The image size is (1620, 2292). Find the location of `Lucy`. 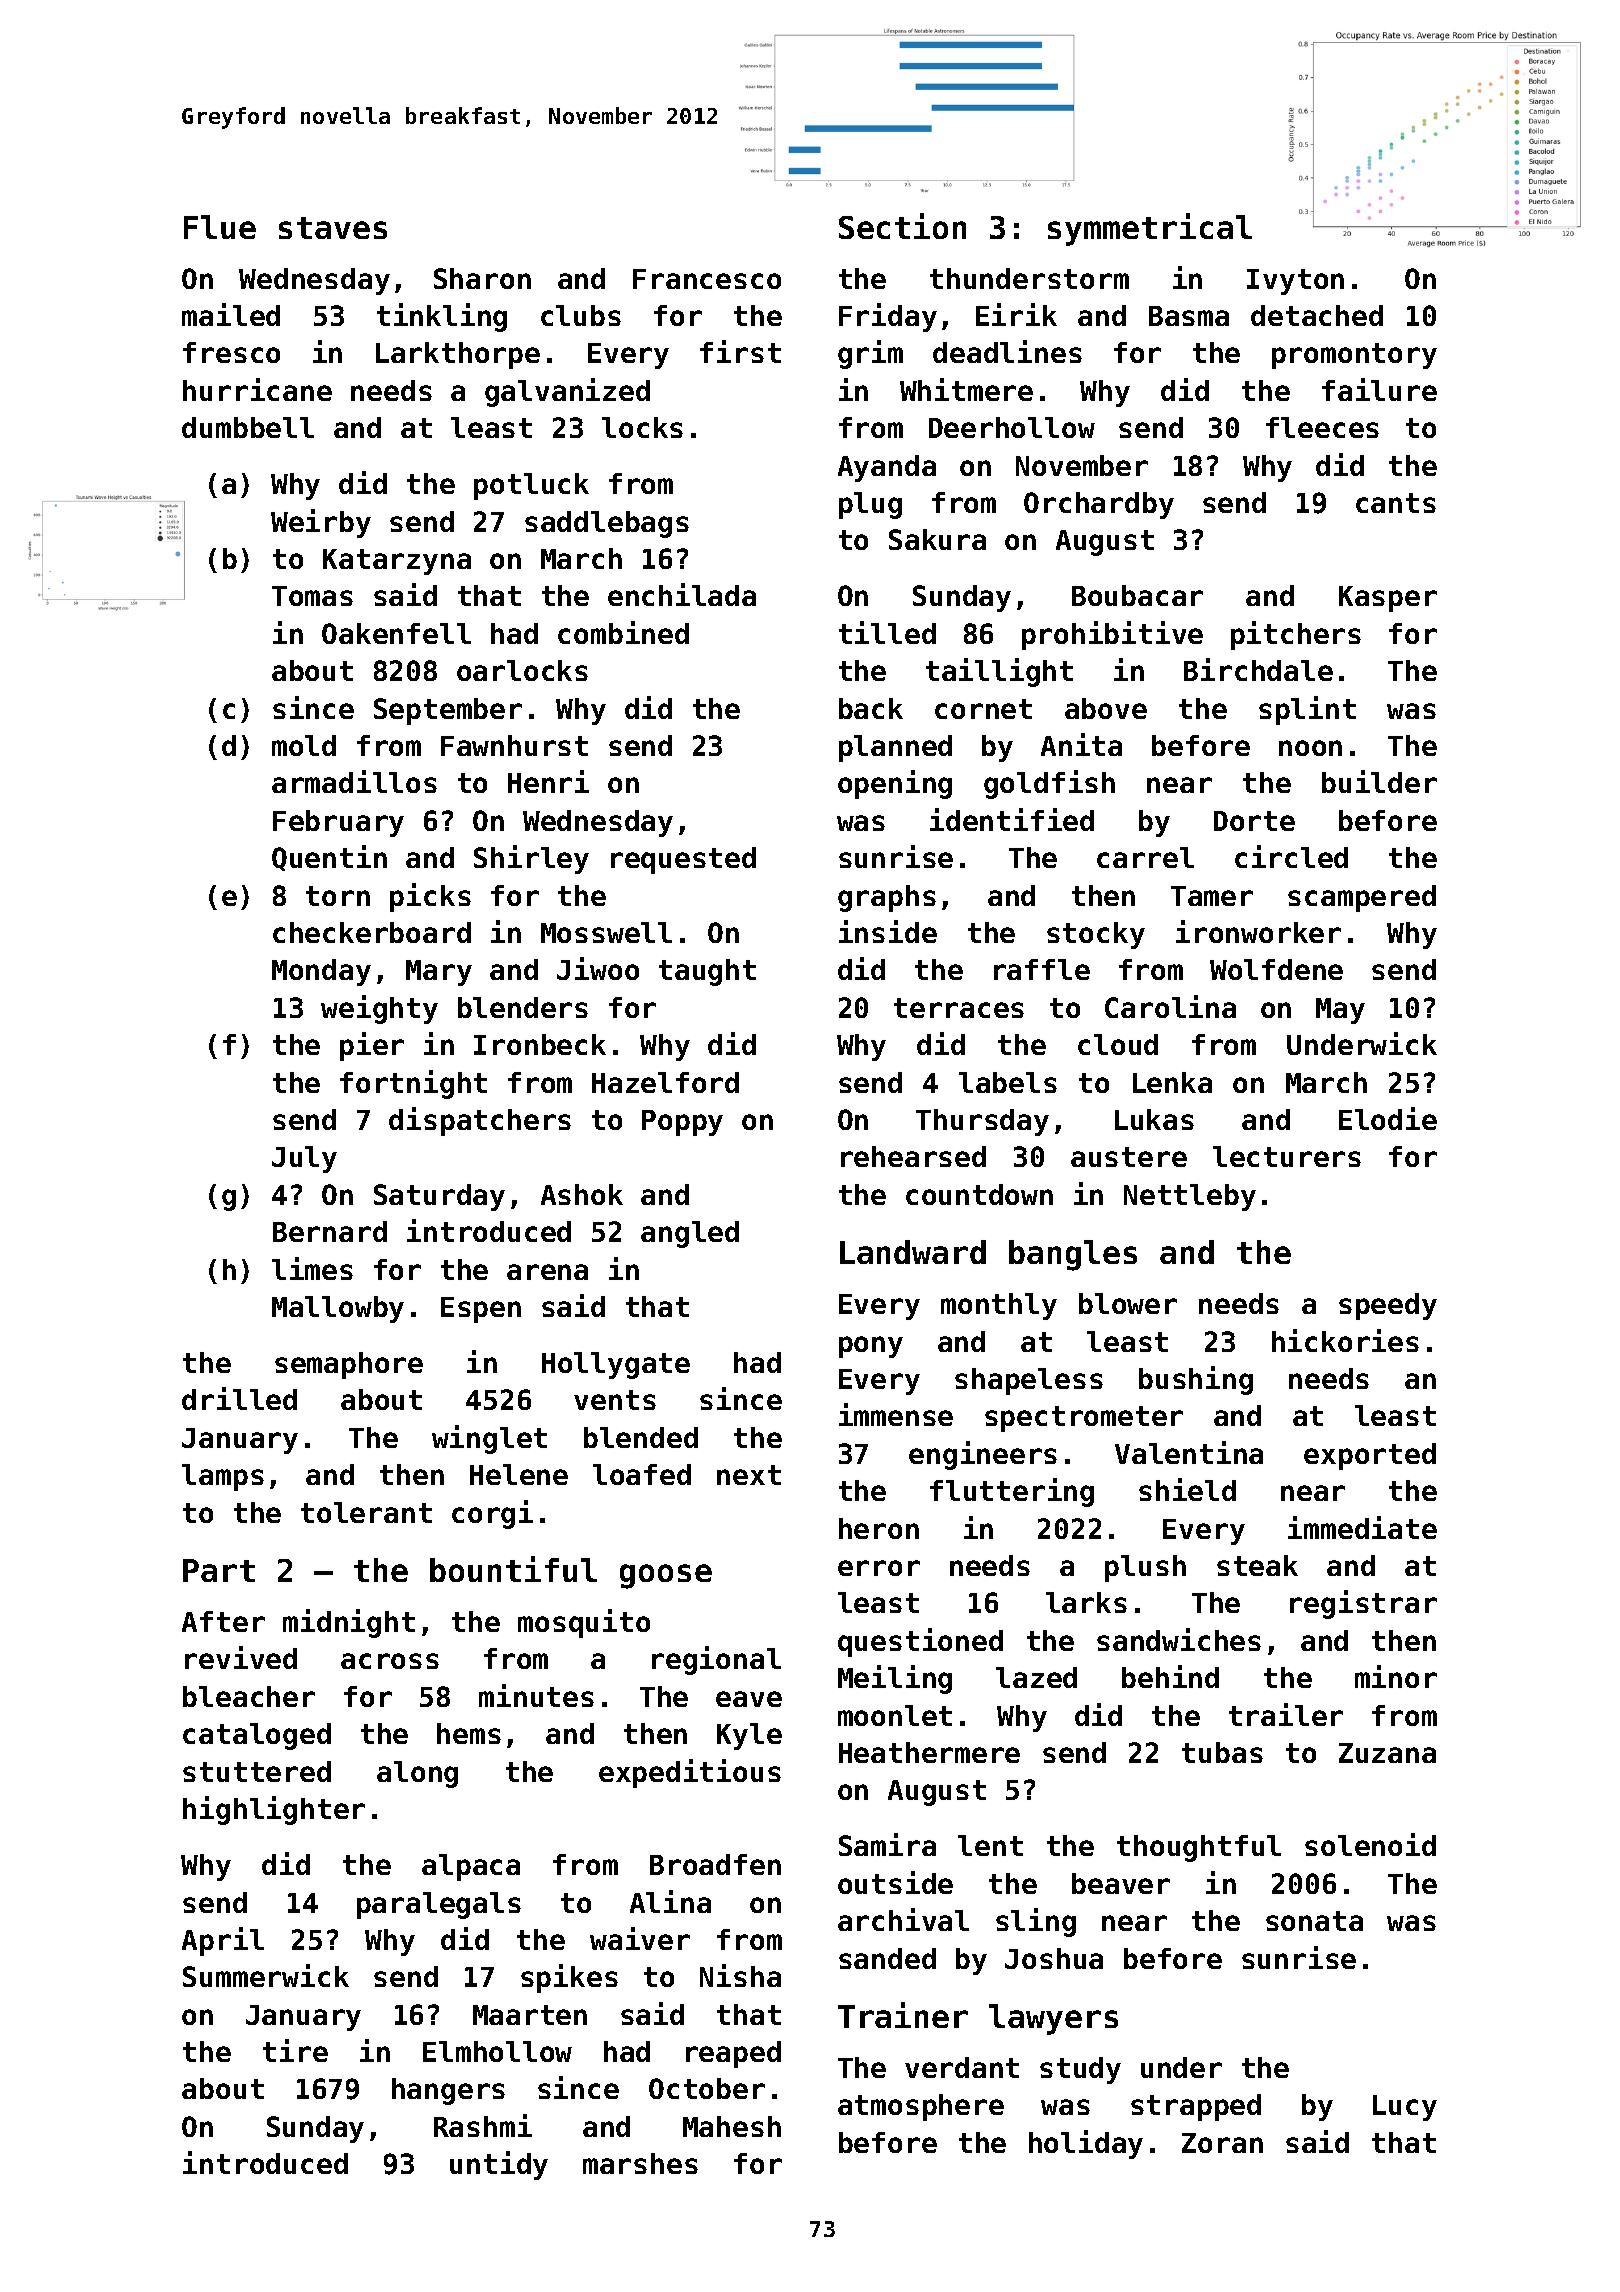

Lucy is located at coordinates (1405, 2108).
